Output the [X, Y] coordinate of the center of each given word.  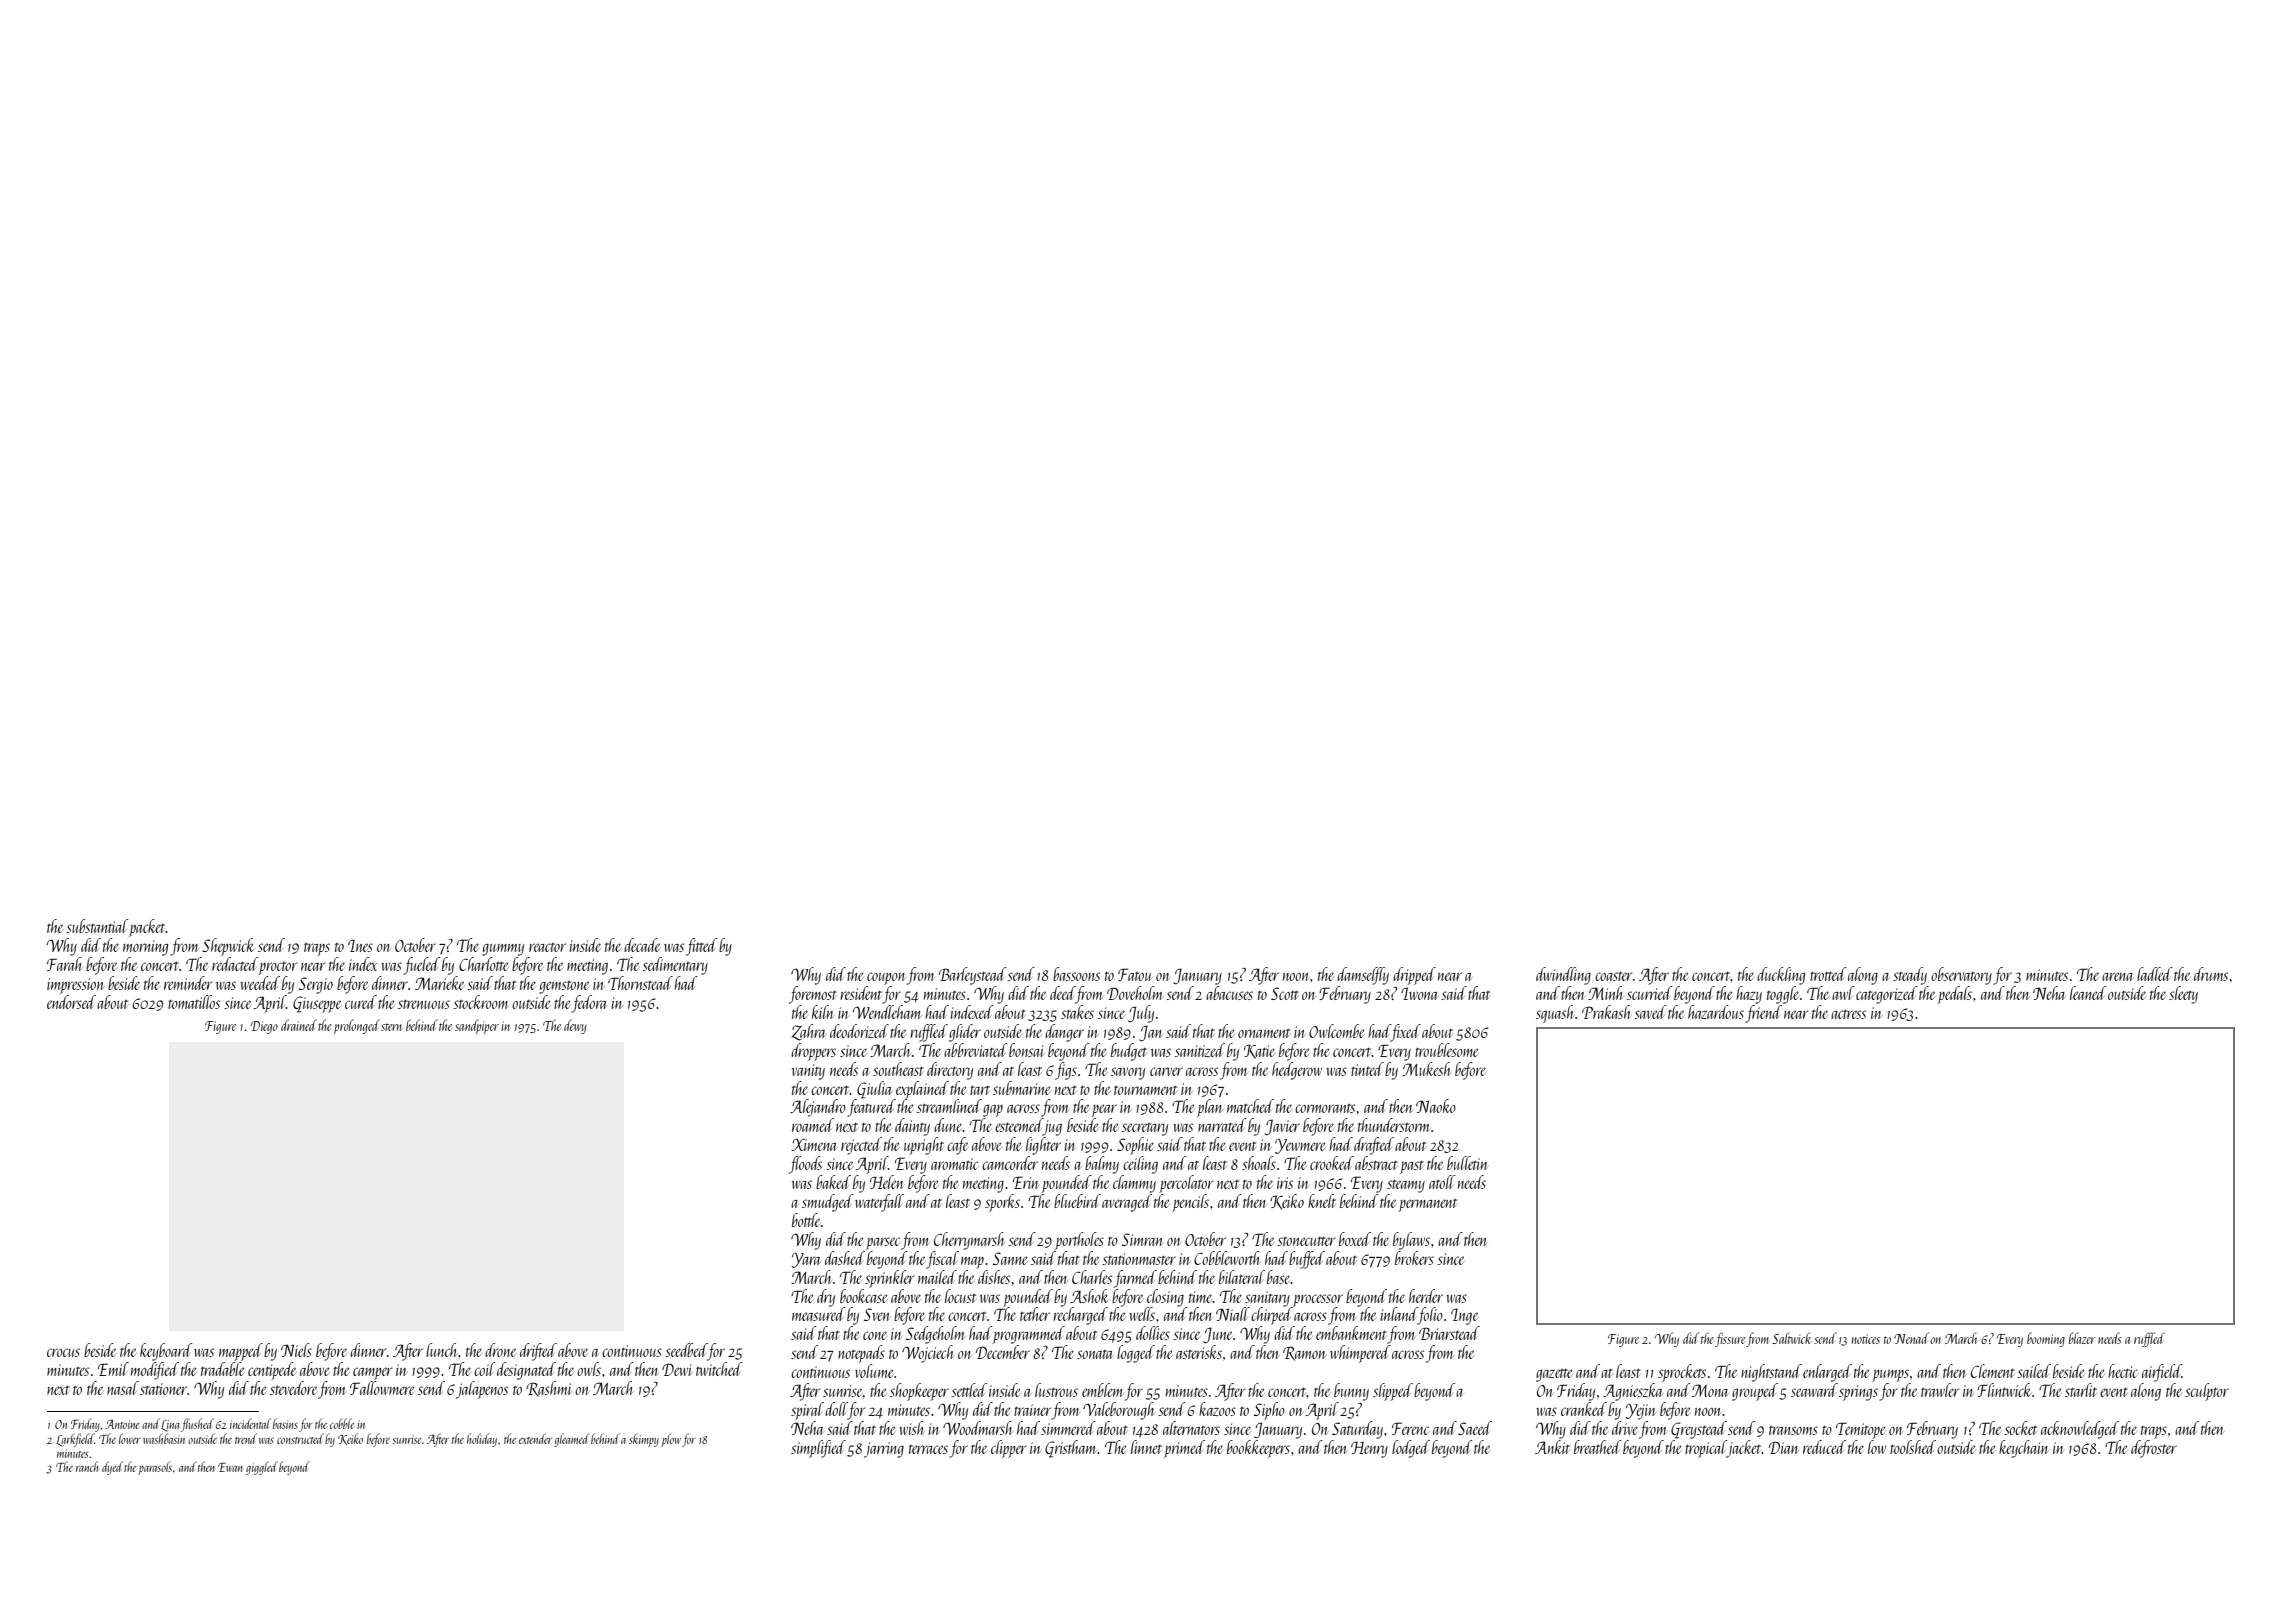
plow [671, 1440]
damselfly [1363, 976]
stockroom [480, 1002]
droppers [813, 1052]
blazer [2082, 1338]
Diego [264, 1027]
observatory [1961, 976]
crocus [63, 1352]
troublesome [1446, 1050]
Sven [877, 1314]
